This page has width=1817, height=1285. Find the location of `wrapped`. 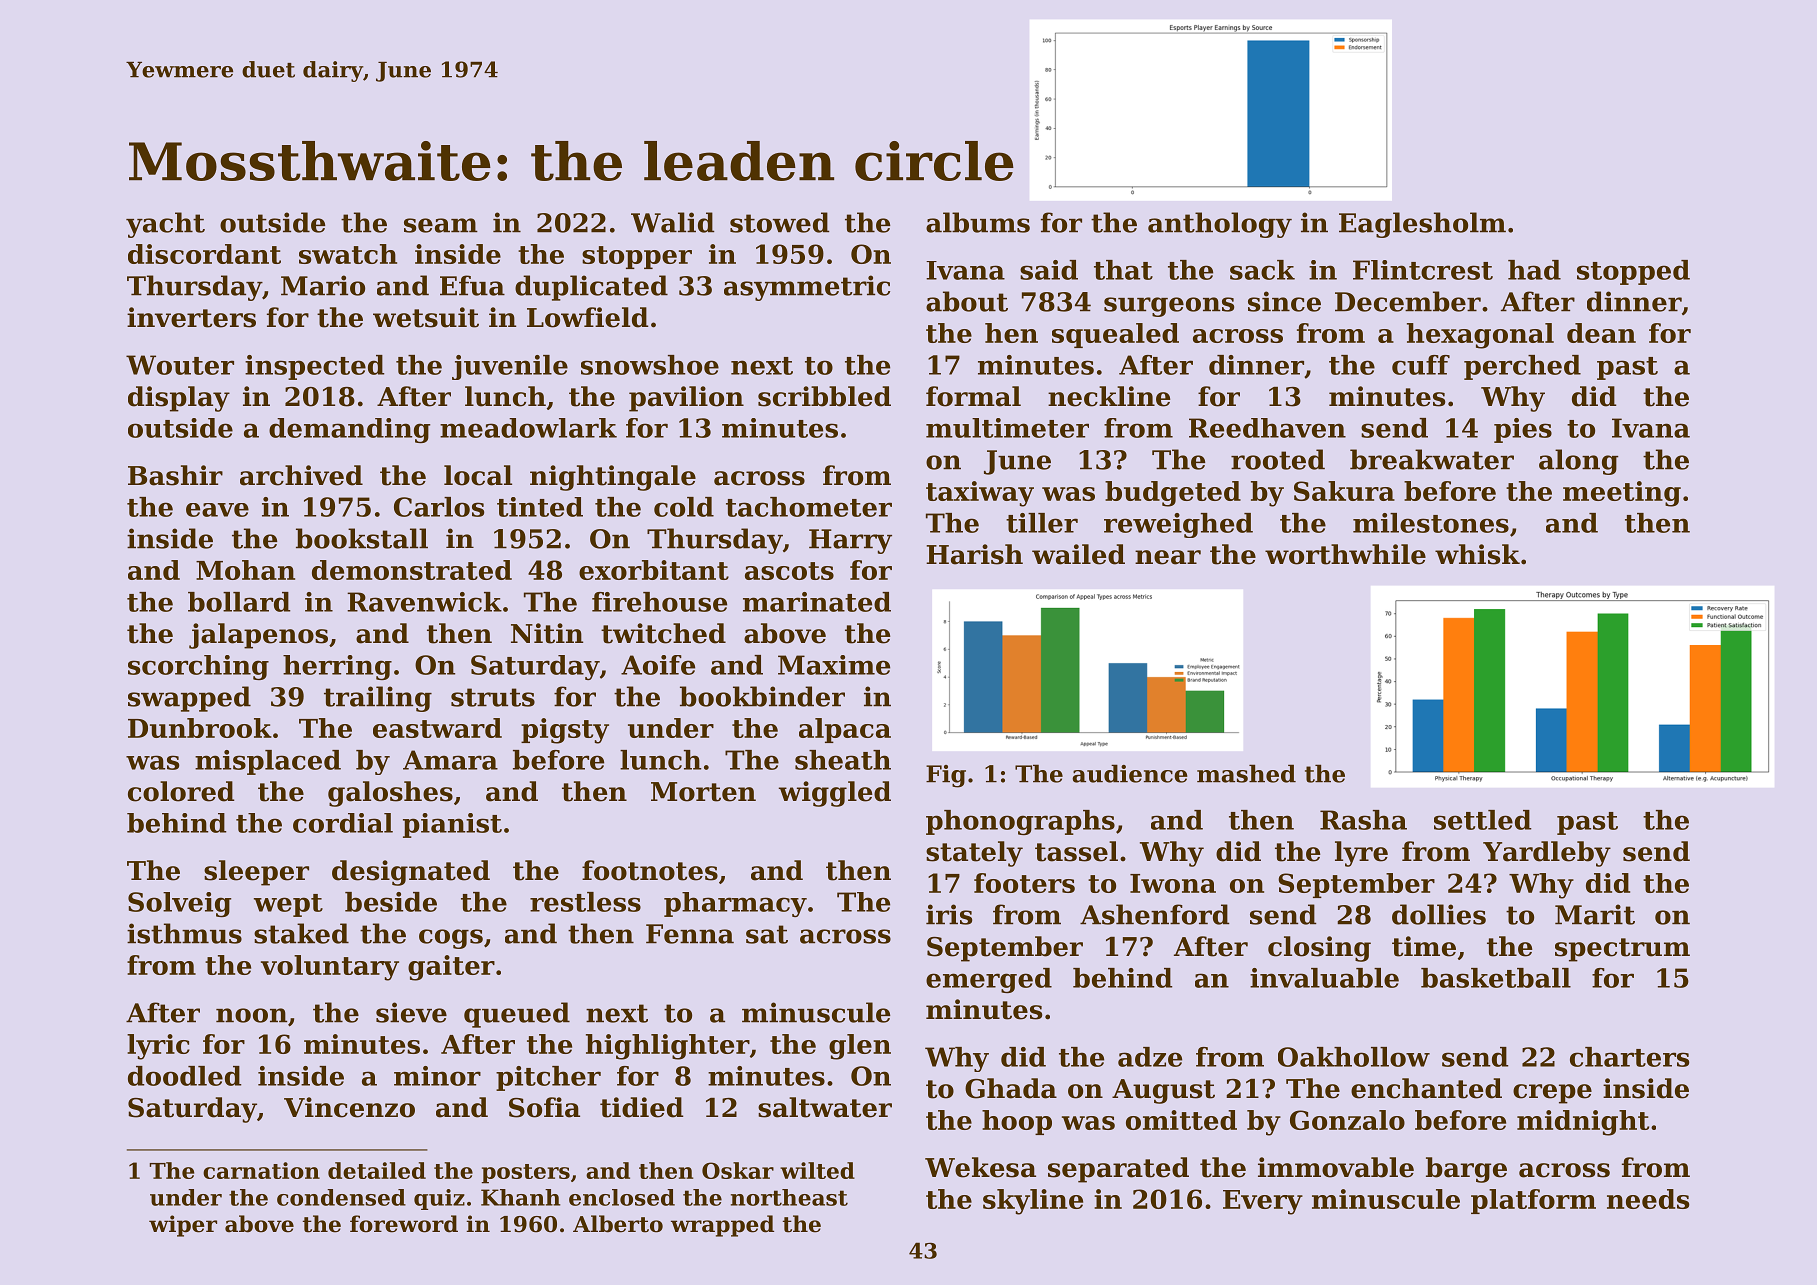

wrapped is located at coordinates (722, 1226).
